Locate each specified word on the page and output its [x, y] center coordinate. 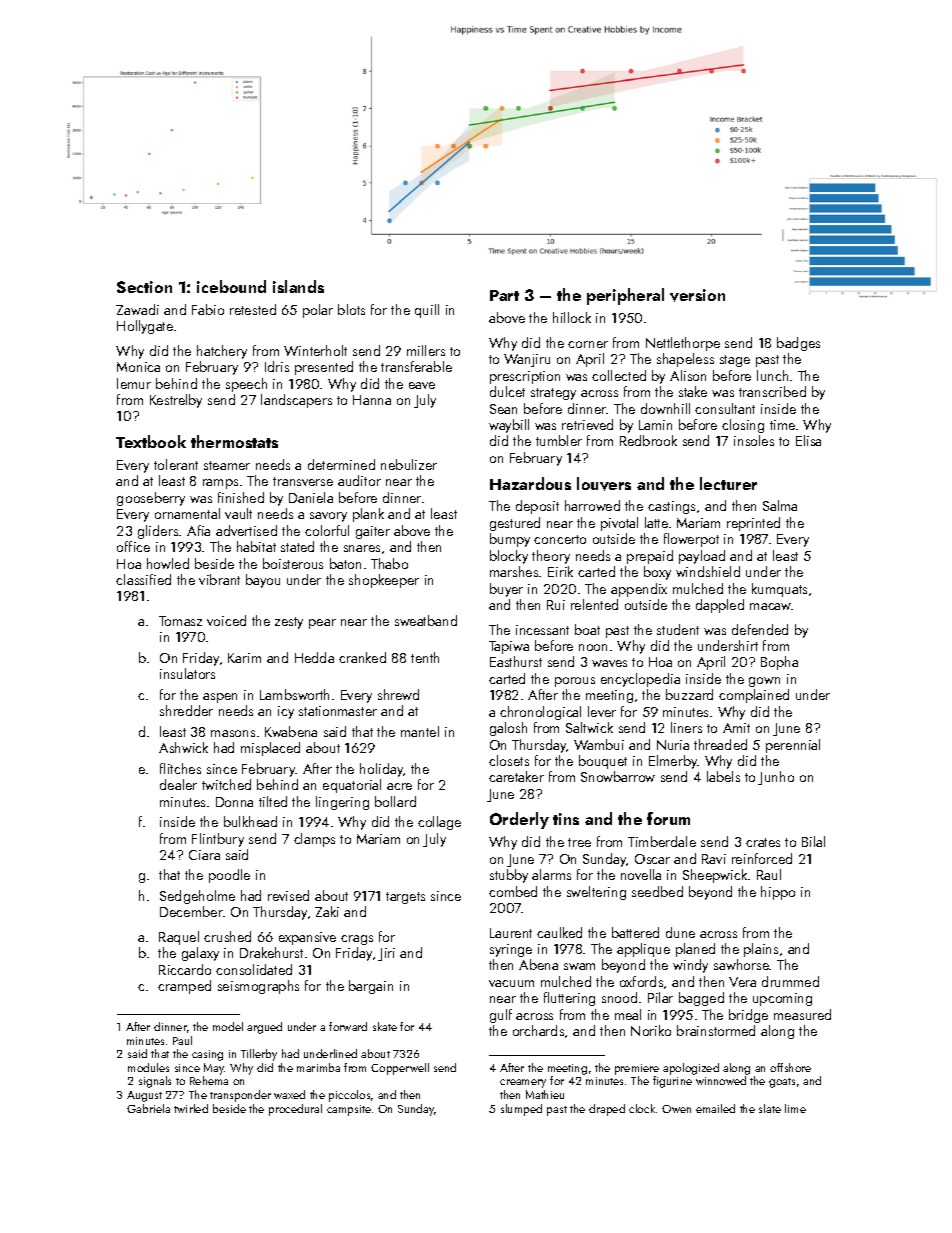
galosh [508, 729]
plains [761, 950]
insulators [187, 673]
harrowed [592, 505]
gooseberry [151, 499]
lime [795, 1108]
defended [760, 629]
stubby [509, 876]
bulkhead [250, 821]
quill [427, 311]
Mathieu [545, 1094]
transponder [240, 1096]
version [697, 295]
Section [144, 287]
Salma [780, 505]
